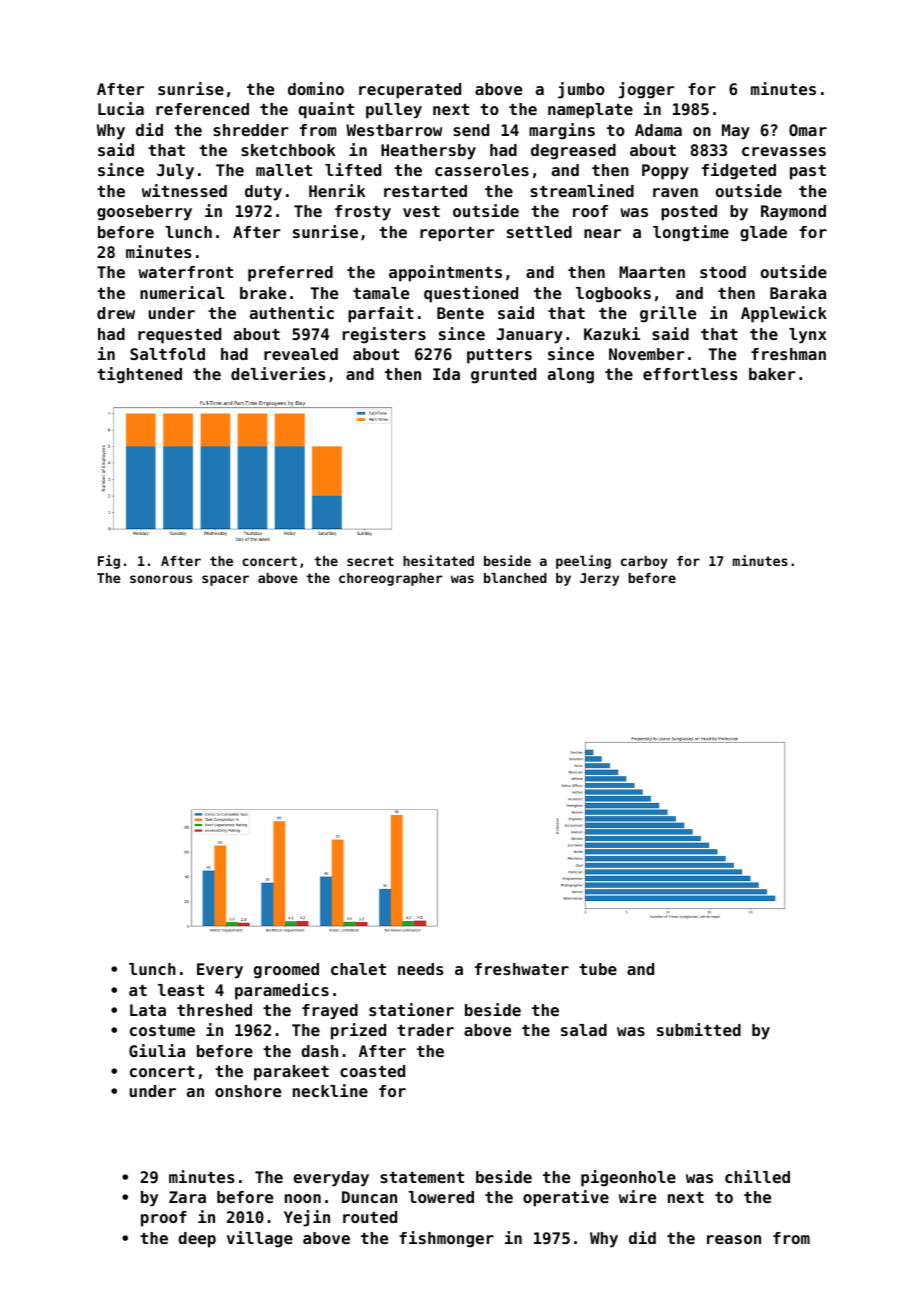 This screenshot has width=924, height=1308. What do you see at coordinates (421, 969) in the screenshot?
I see `needs` at bounding box center [421, 969].
